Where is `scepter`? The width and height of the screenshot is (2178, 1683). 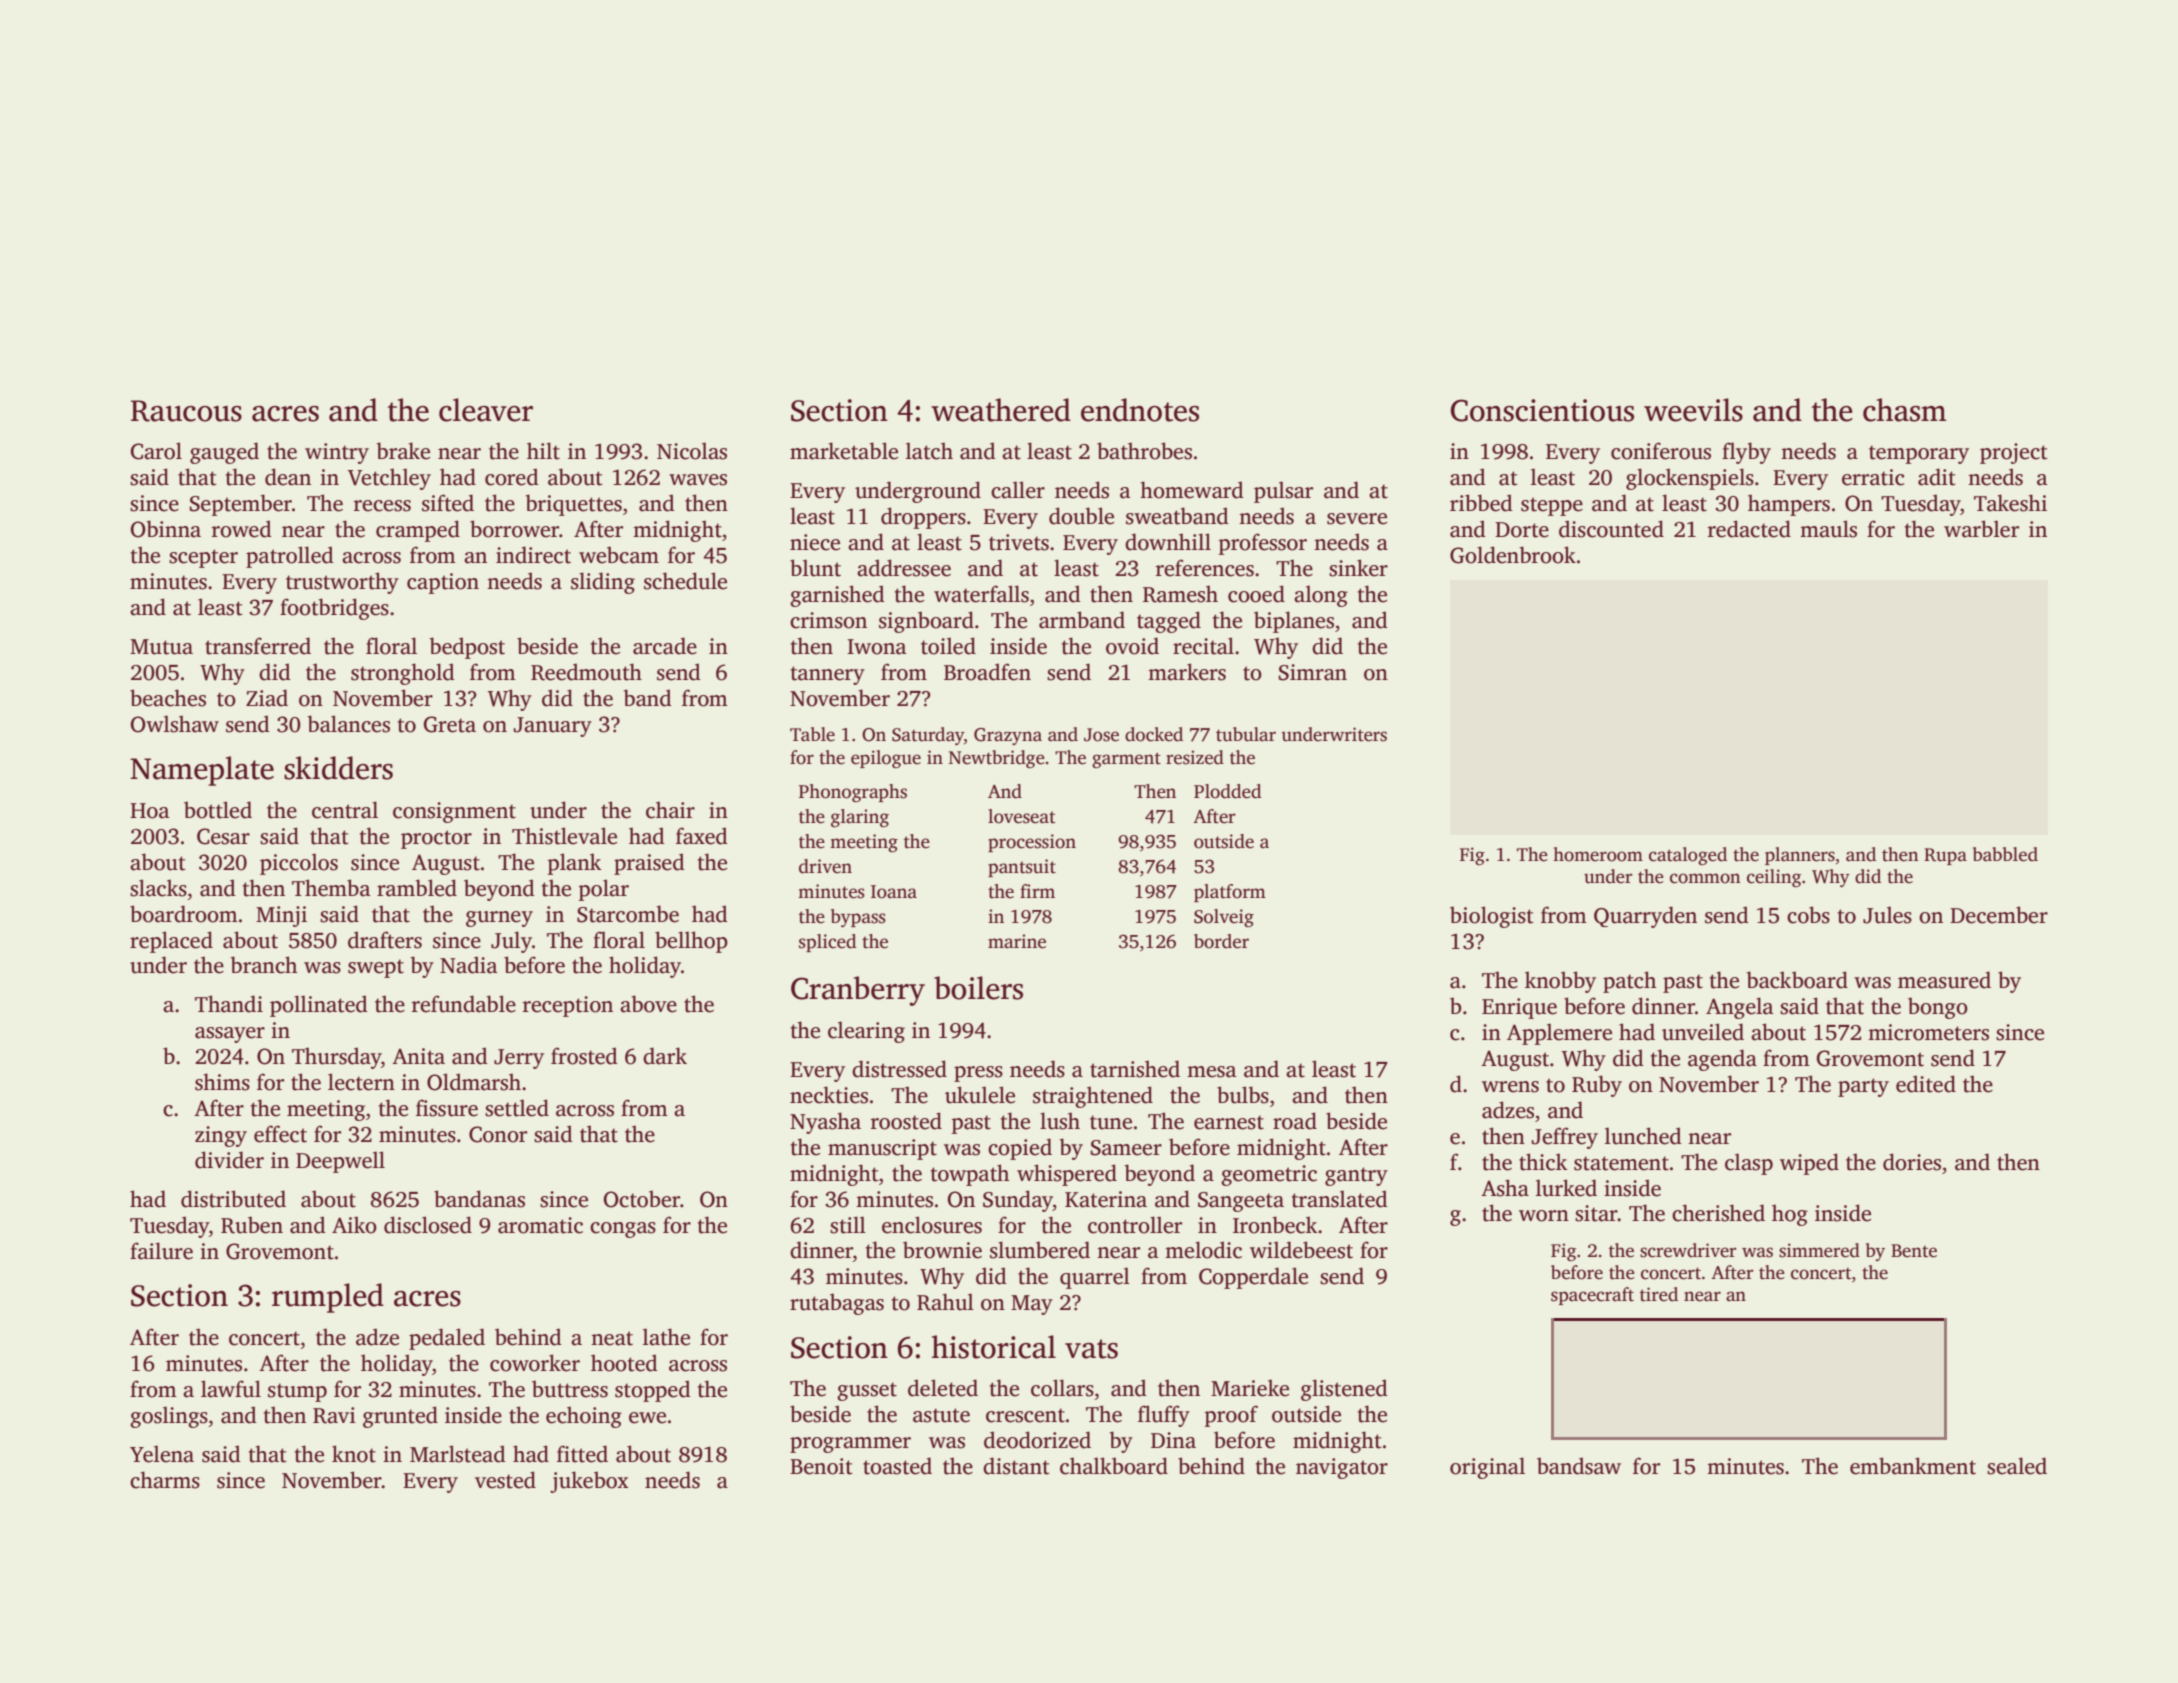 scepter is located at coordinates (203, 558).
